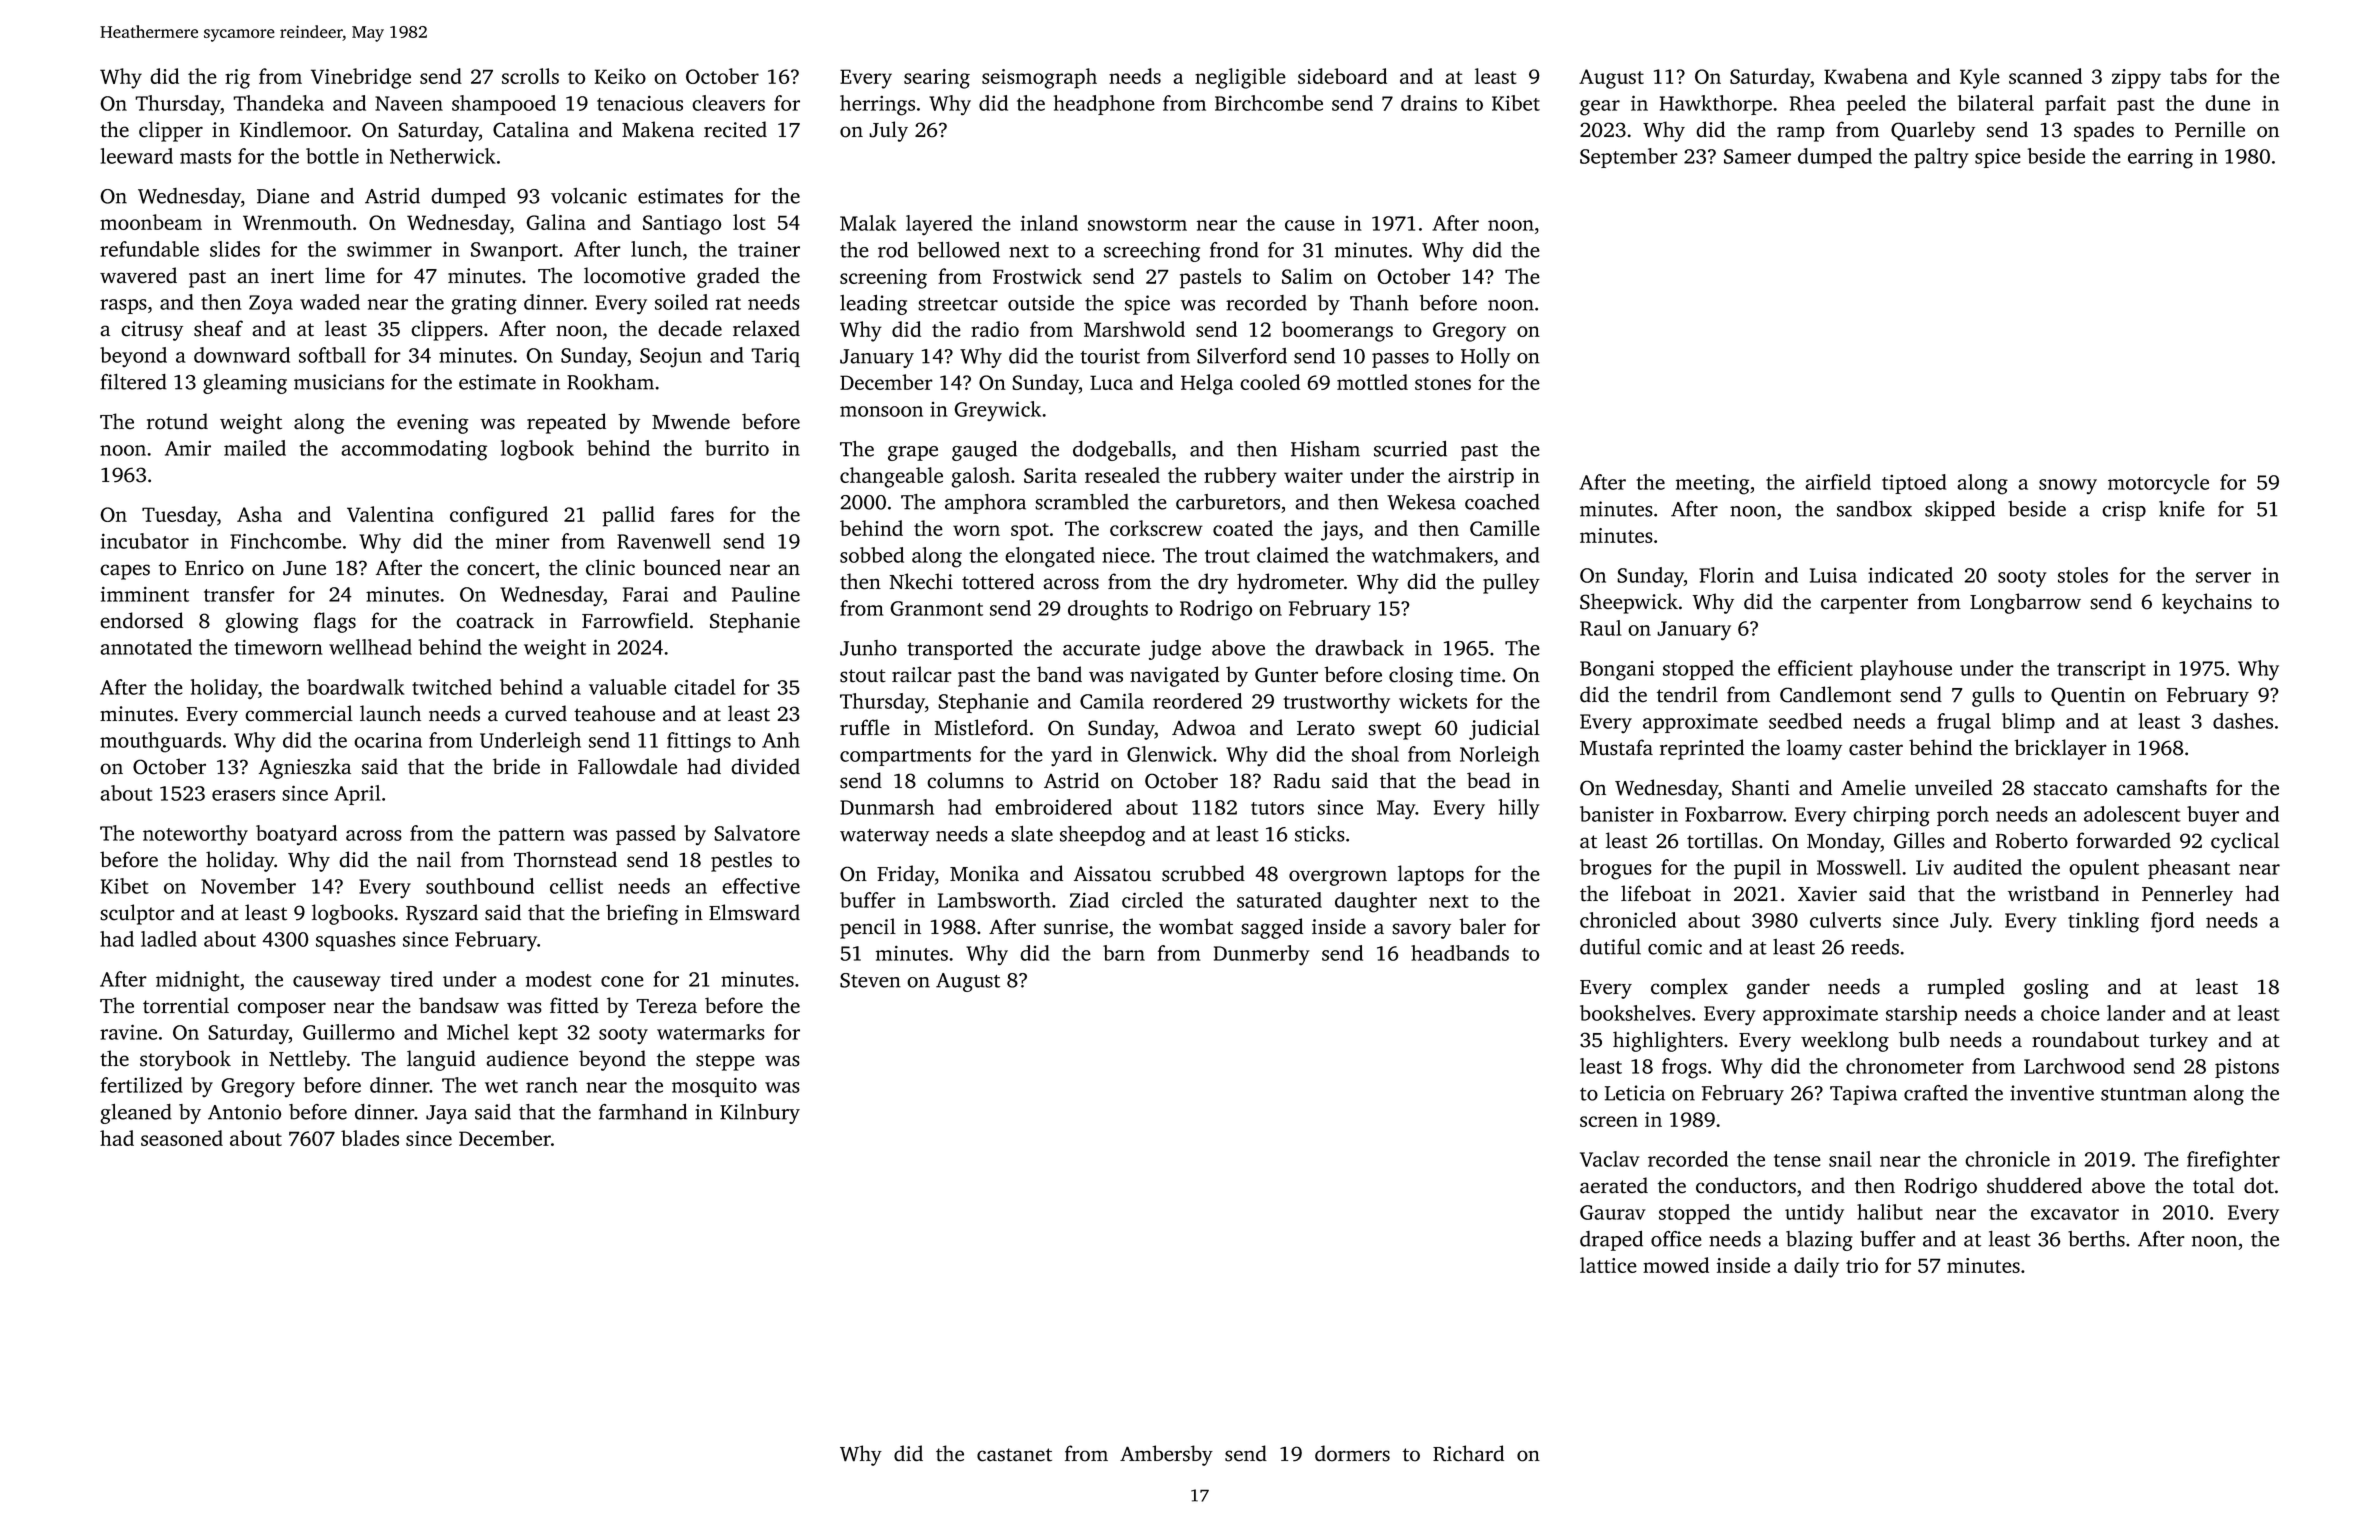  I want to click on castanet, so click(1014, 1455).
